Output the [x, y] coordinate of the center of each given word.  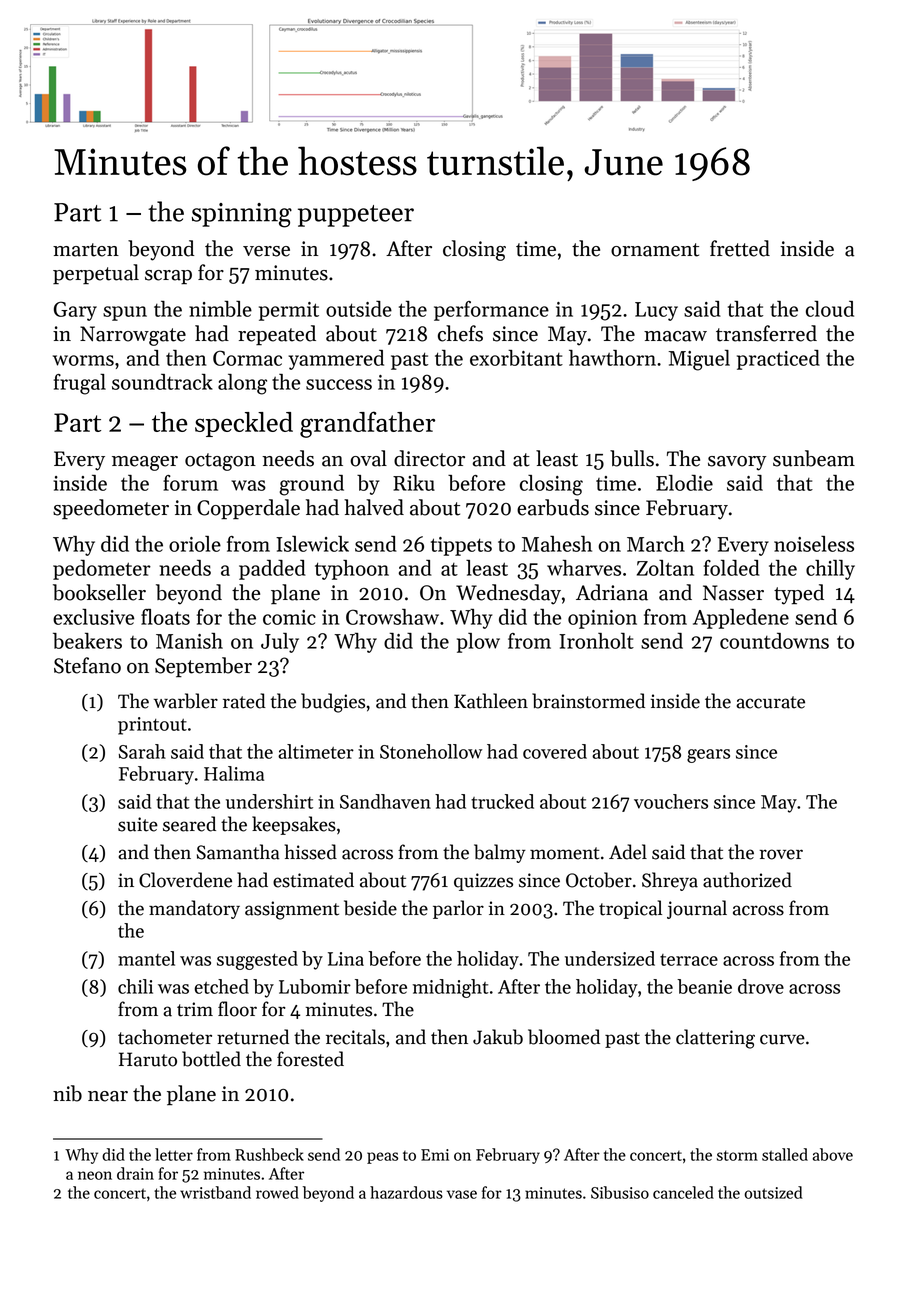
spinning [242, 215]
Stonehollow [431, 751]
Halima [234, 773]
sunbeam [814, 458]
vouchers [671, 801]
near [108, 1096]
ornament [655, 250]
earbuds [553, 507]
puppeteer [356, 216]
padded [272, 570]
